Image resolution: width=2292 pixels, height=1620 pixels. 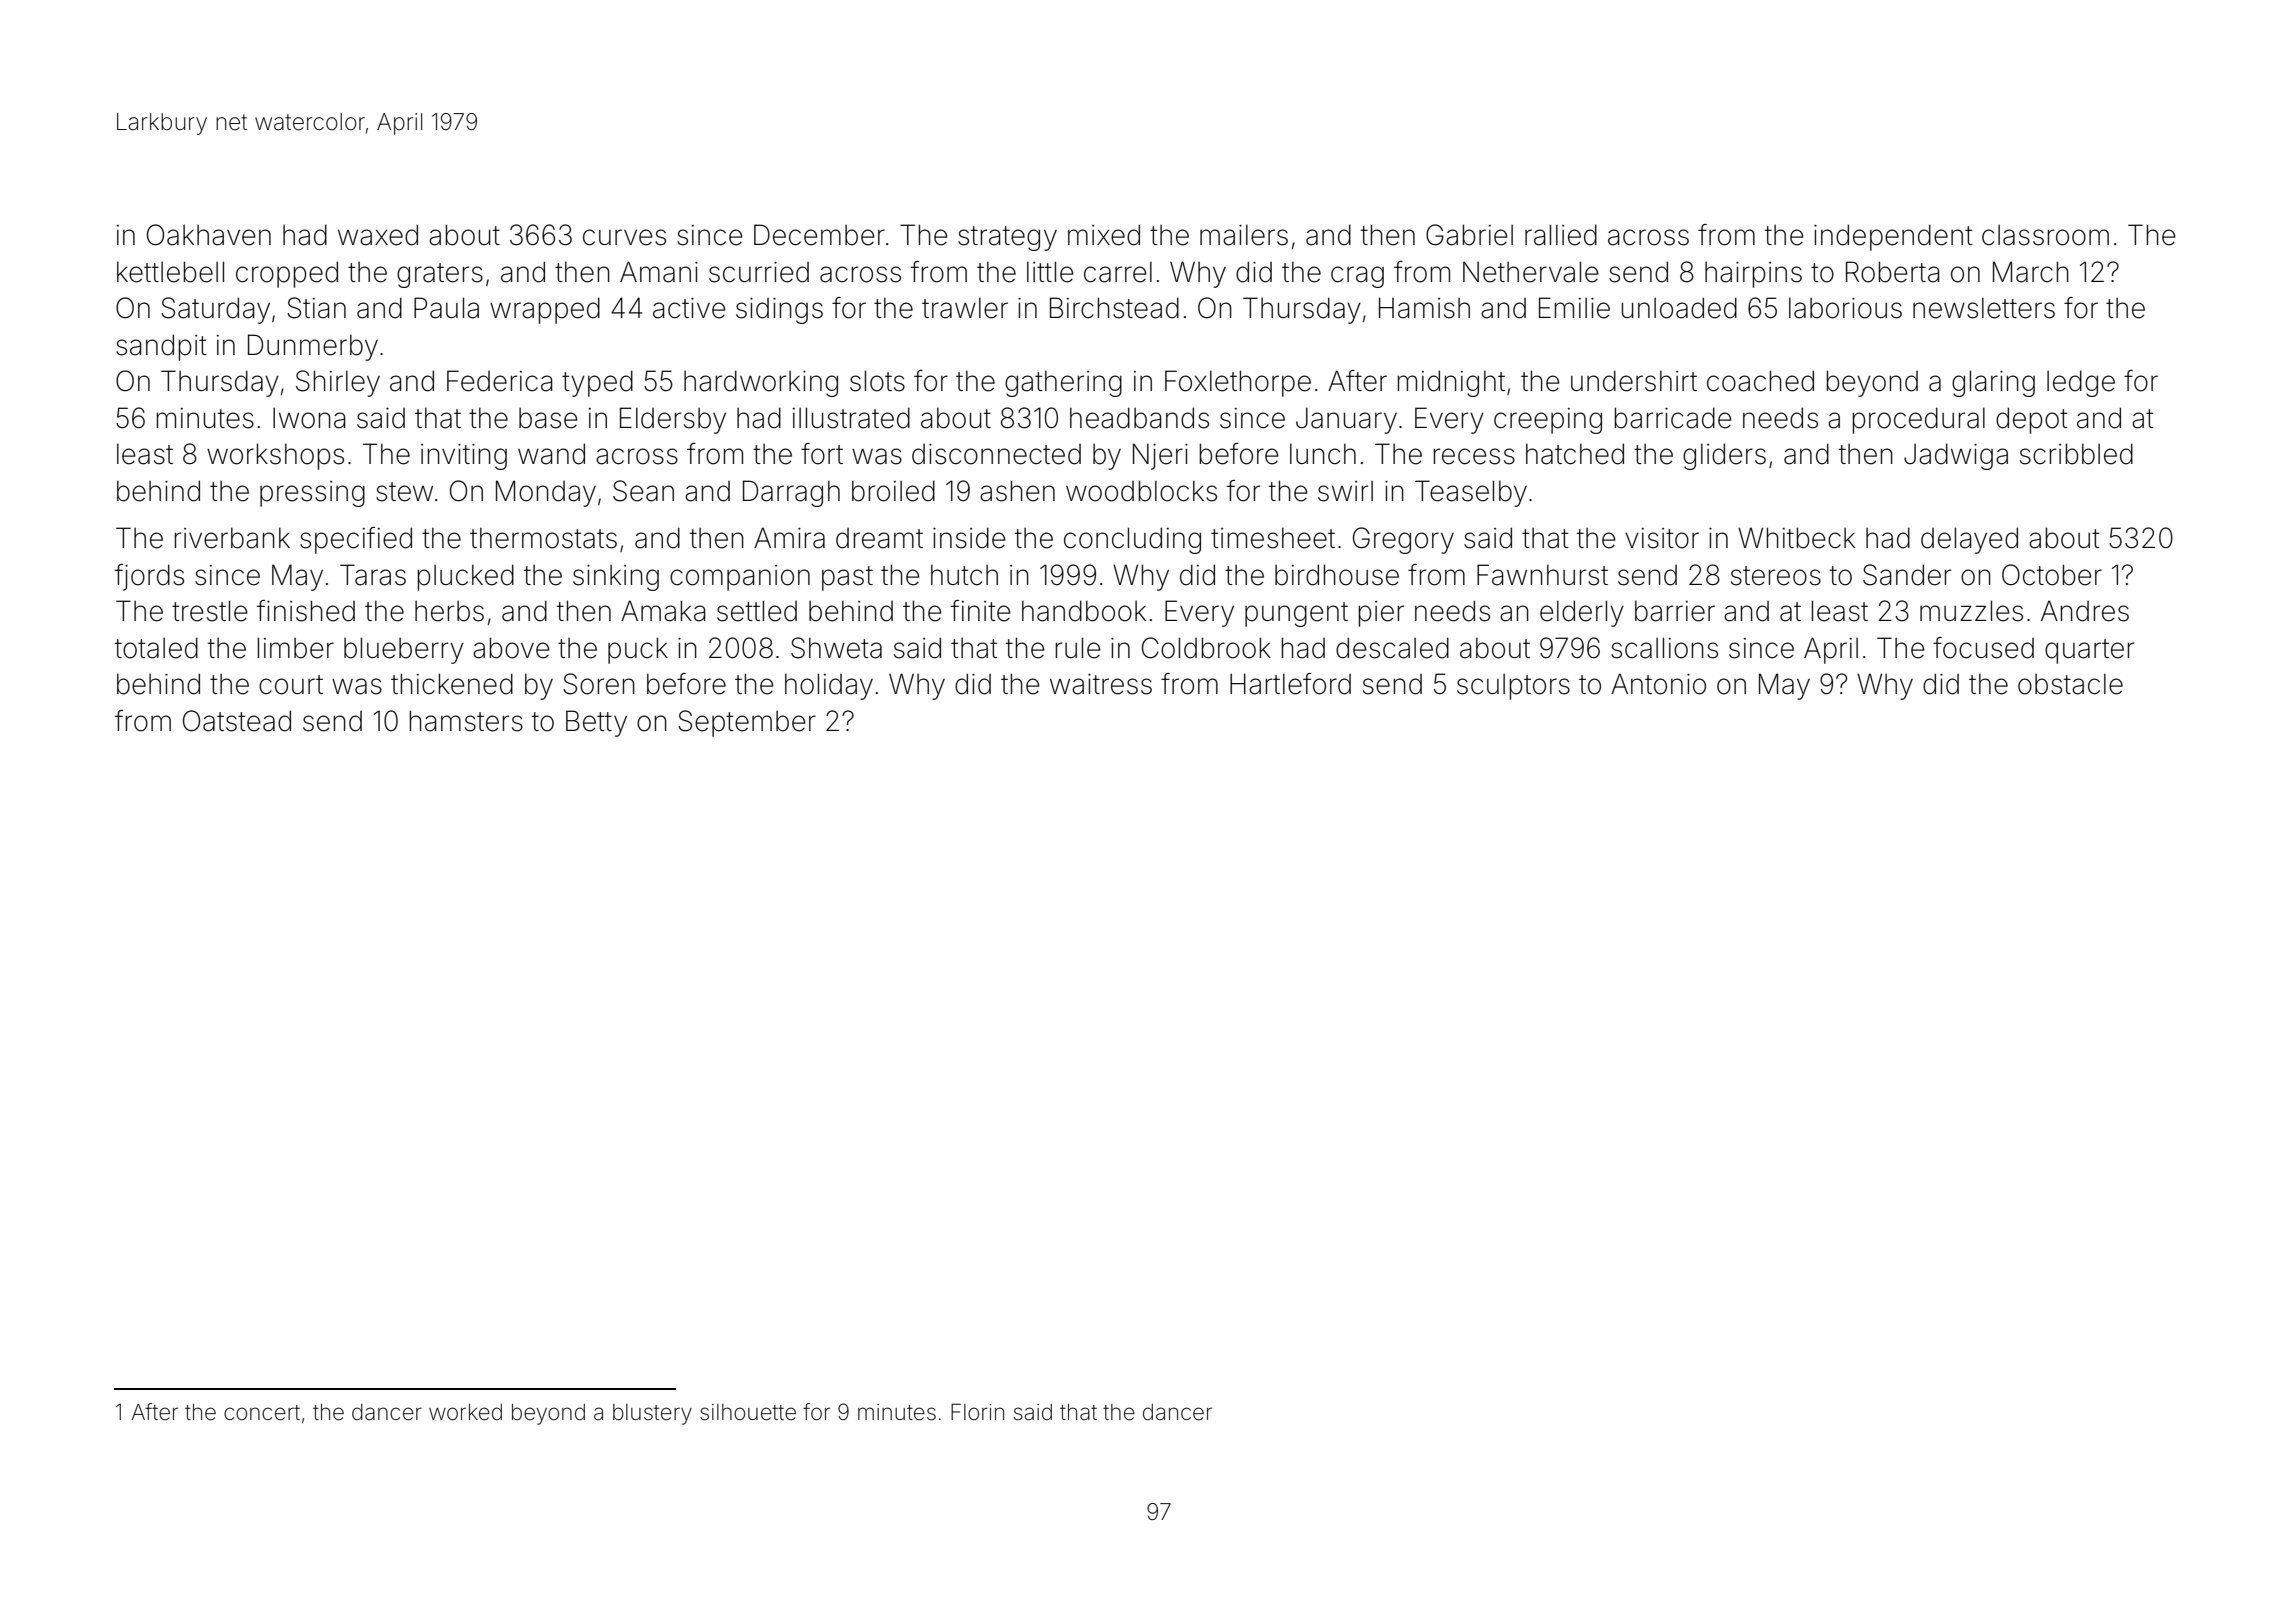 I want to click on Shweta, so click(x=836, y=648).
